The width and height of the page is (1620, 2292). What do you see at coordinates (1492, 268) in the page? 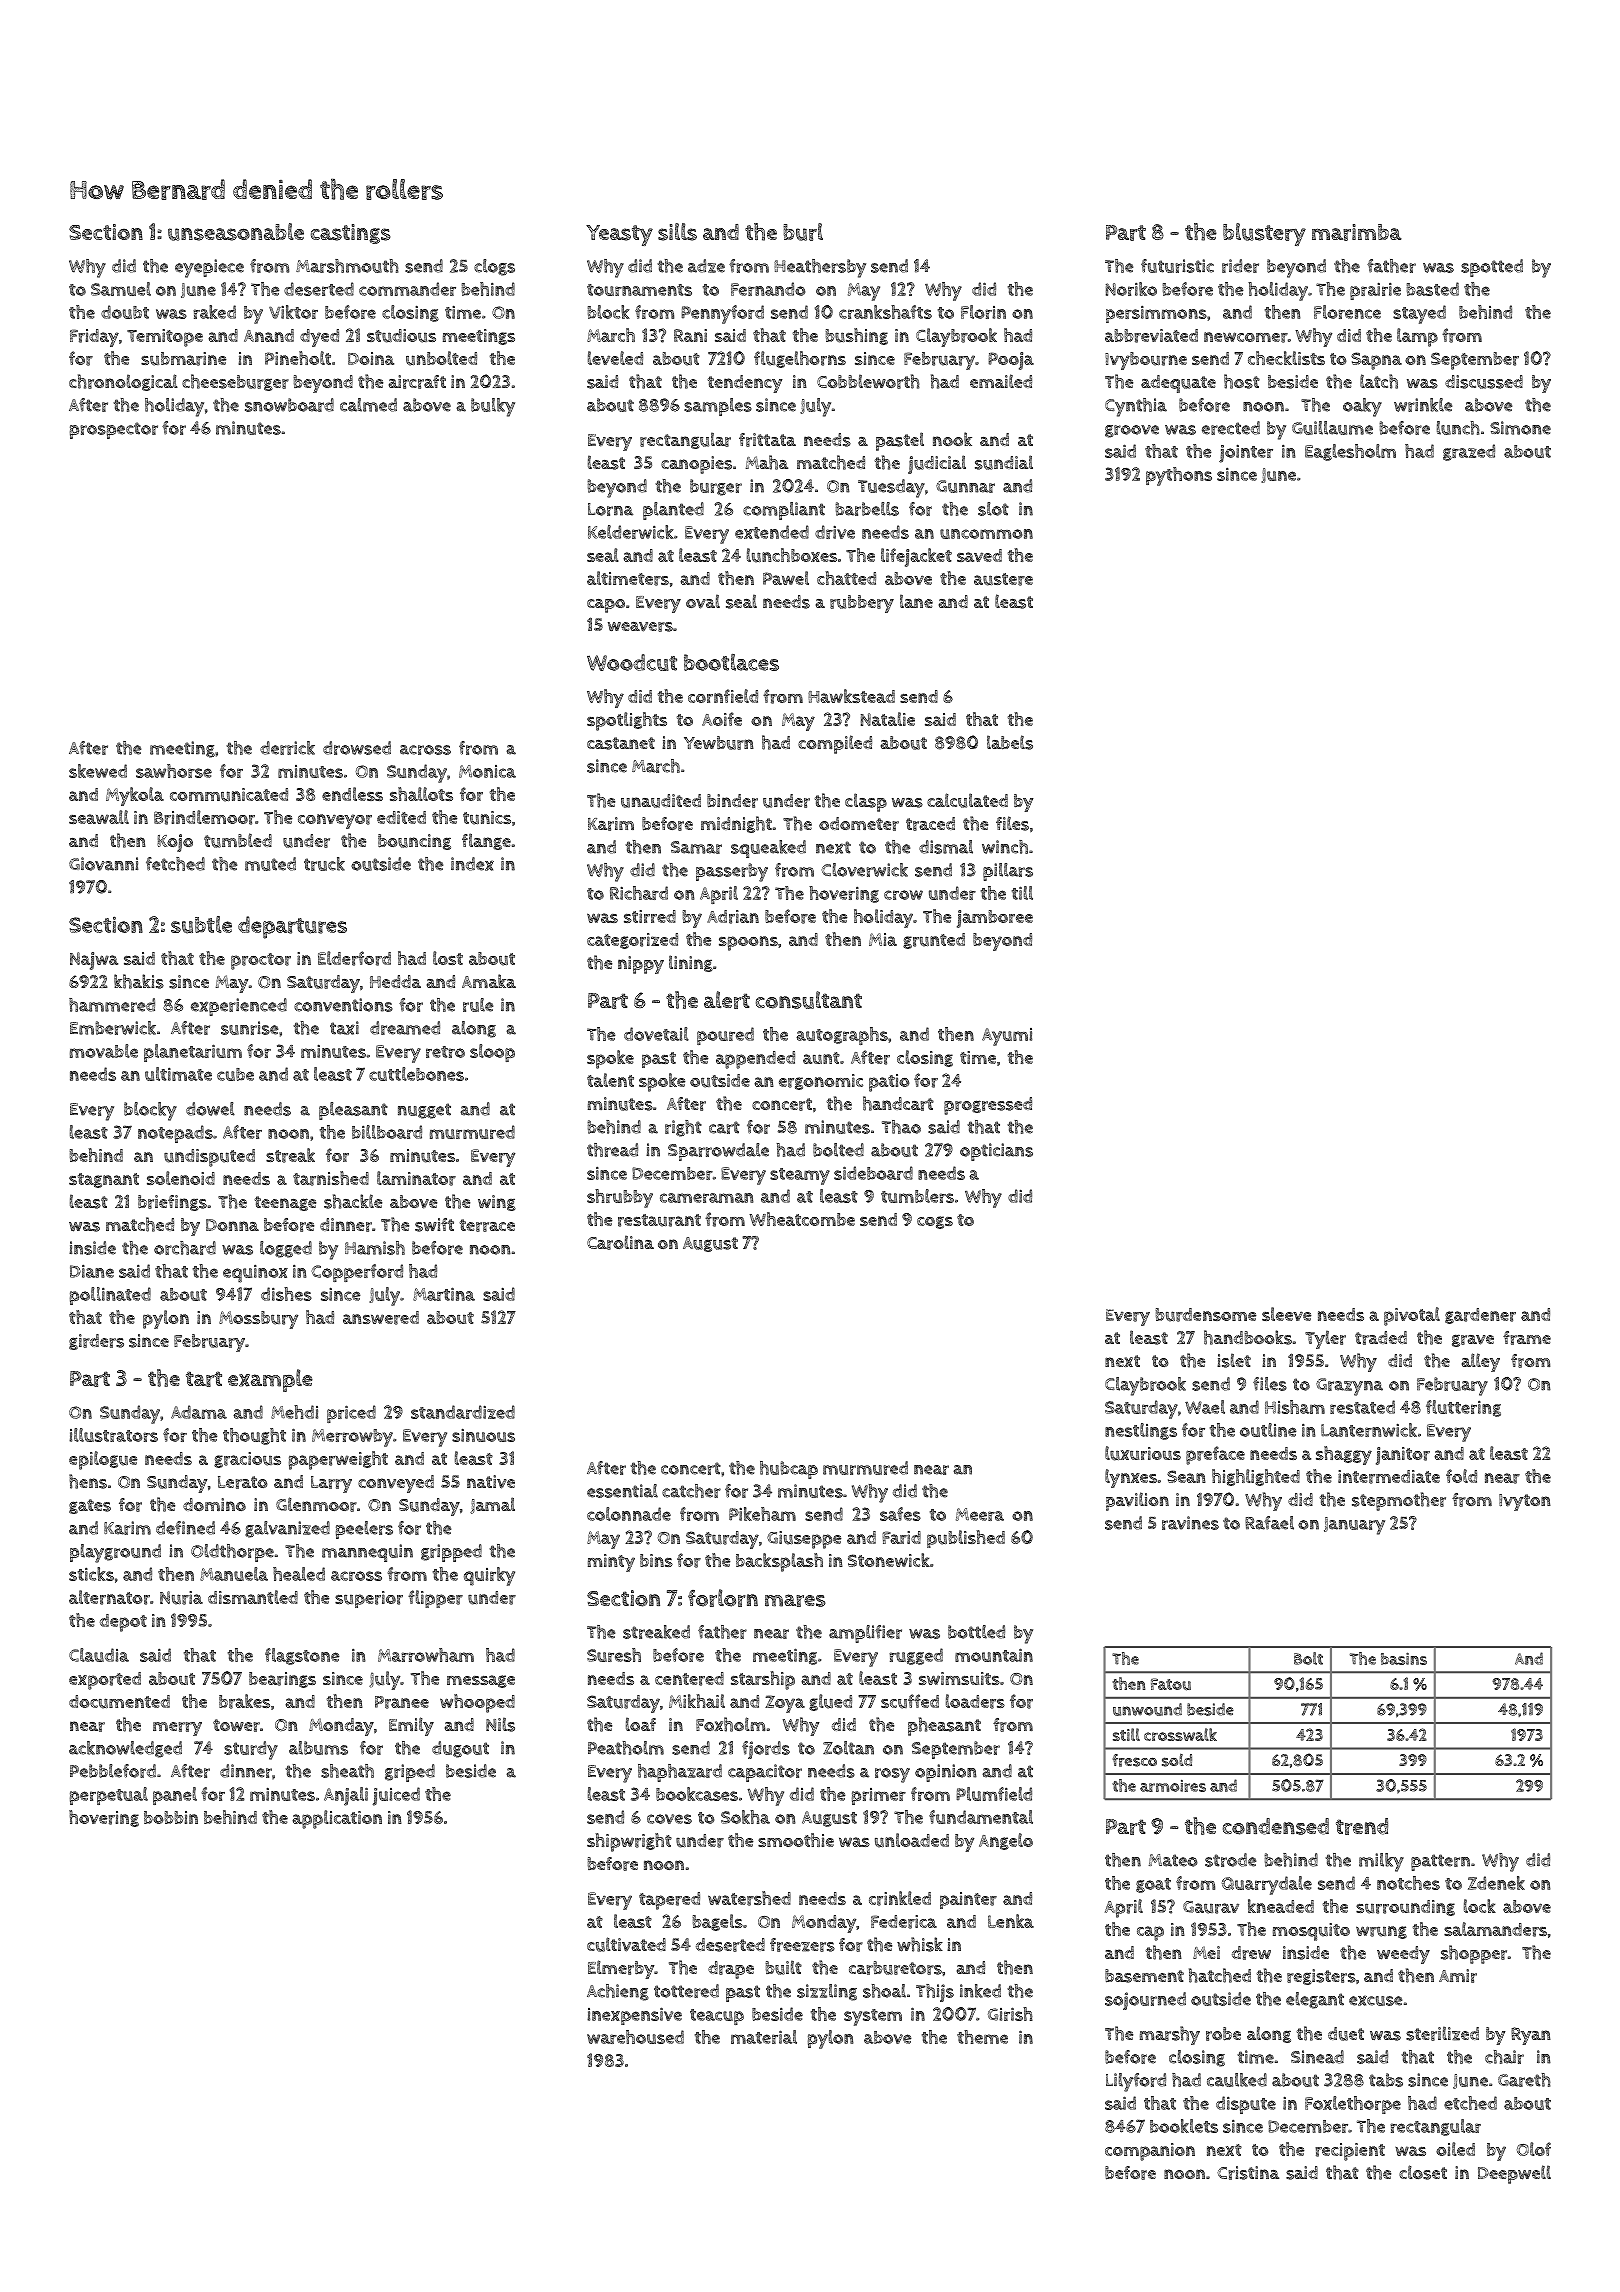
I see `spotted` at bounding box center [1492, 268].
